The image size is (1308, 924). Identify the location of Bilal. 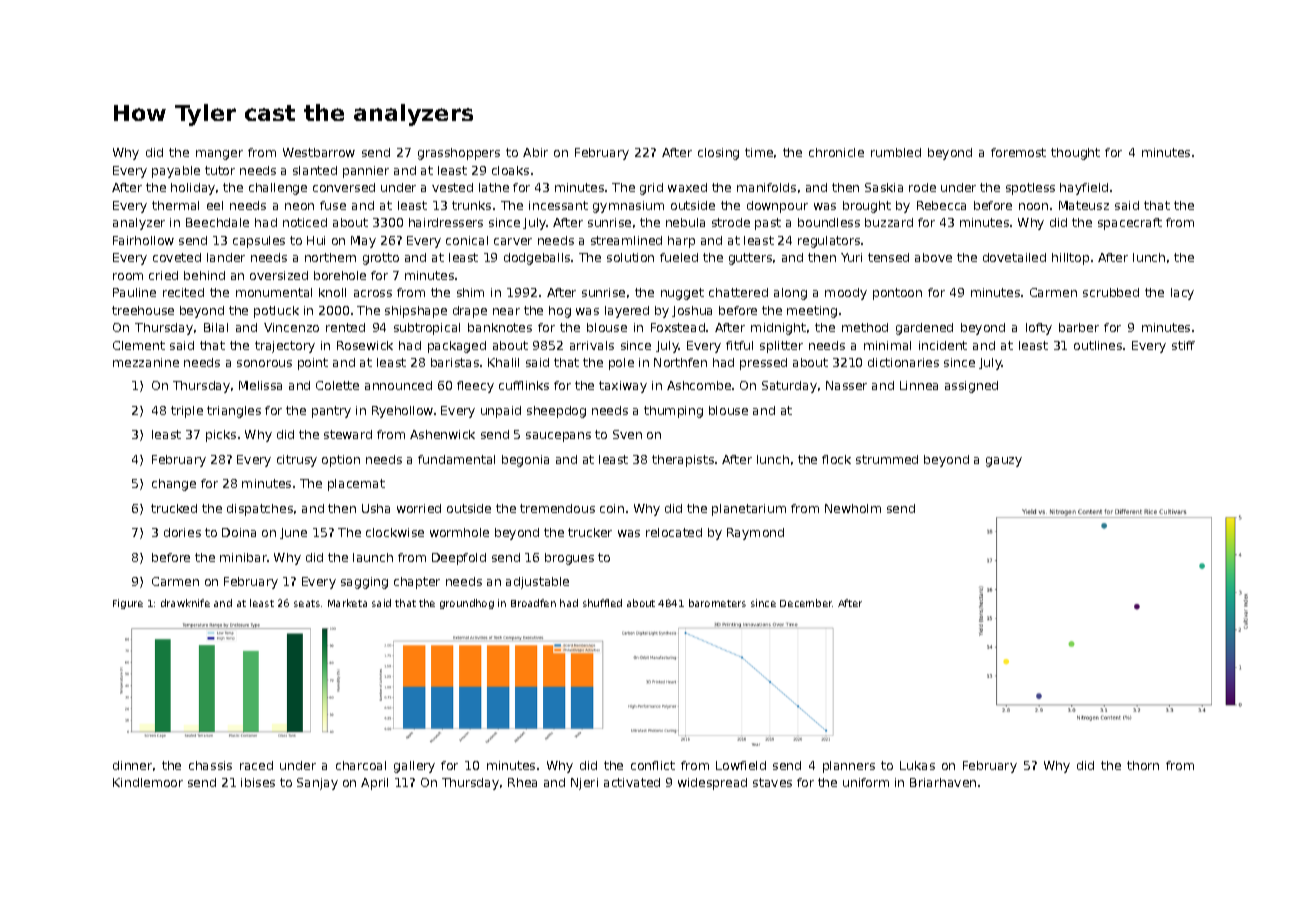
(216, 327).
